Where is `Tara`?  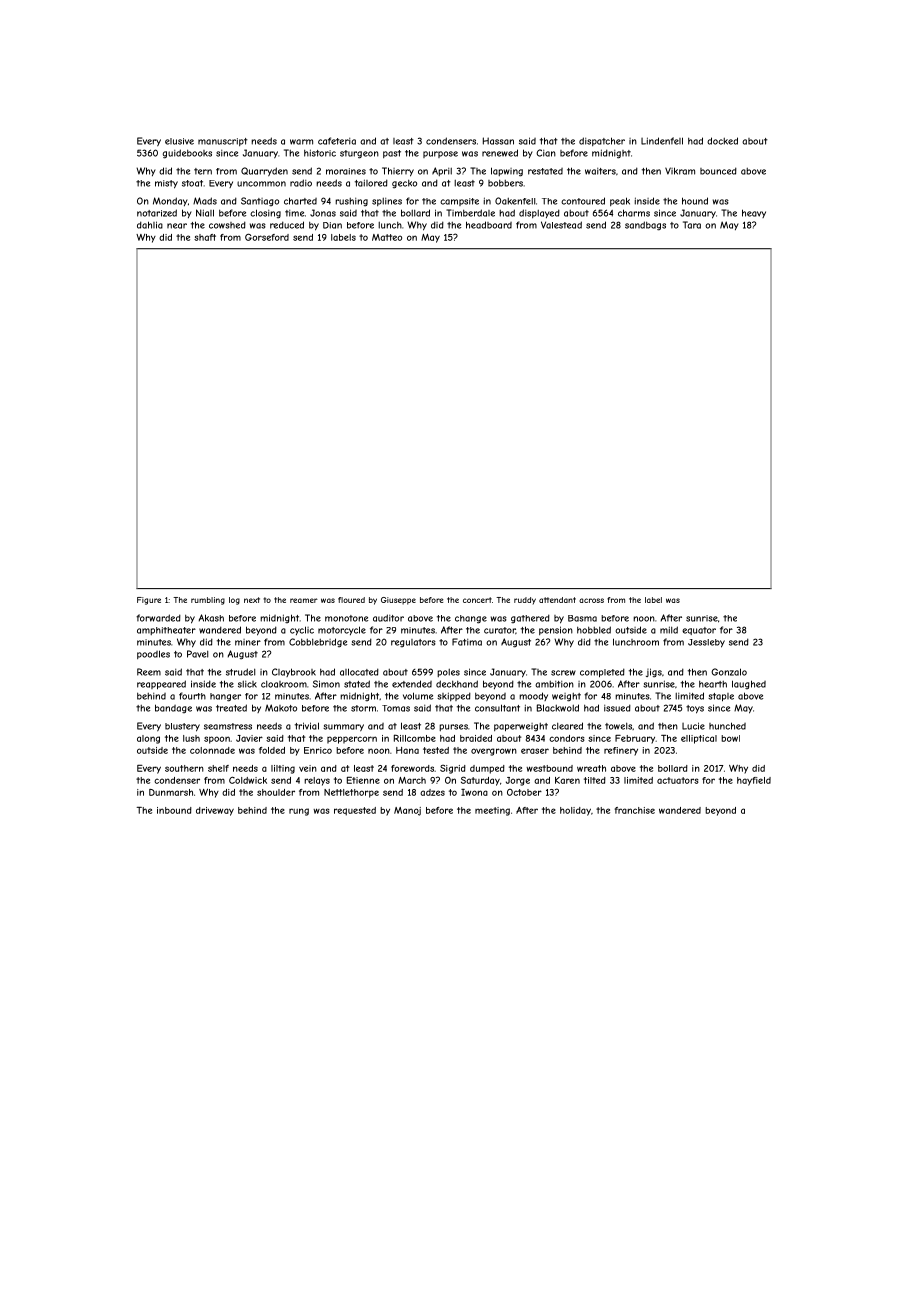 Tara is located at coordinates (692, 225).
